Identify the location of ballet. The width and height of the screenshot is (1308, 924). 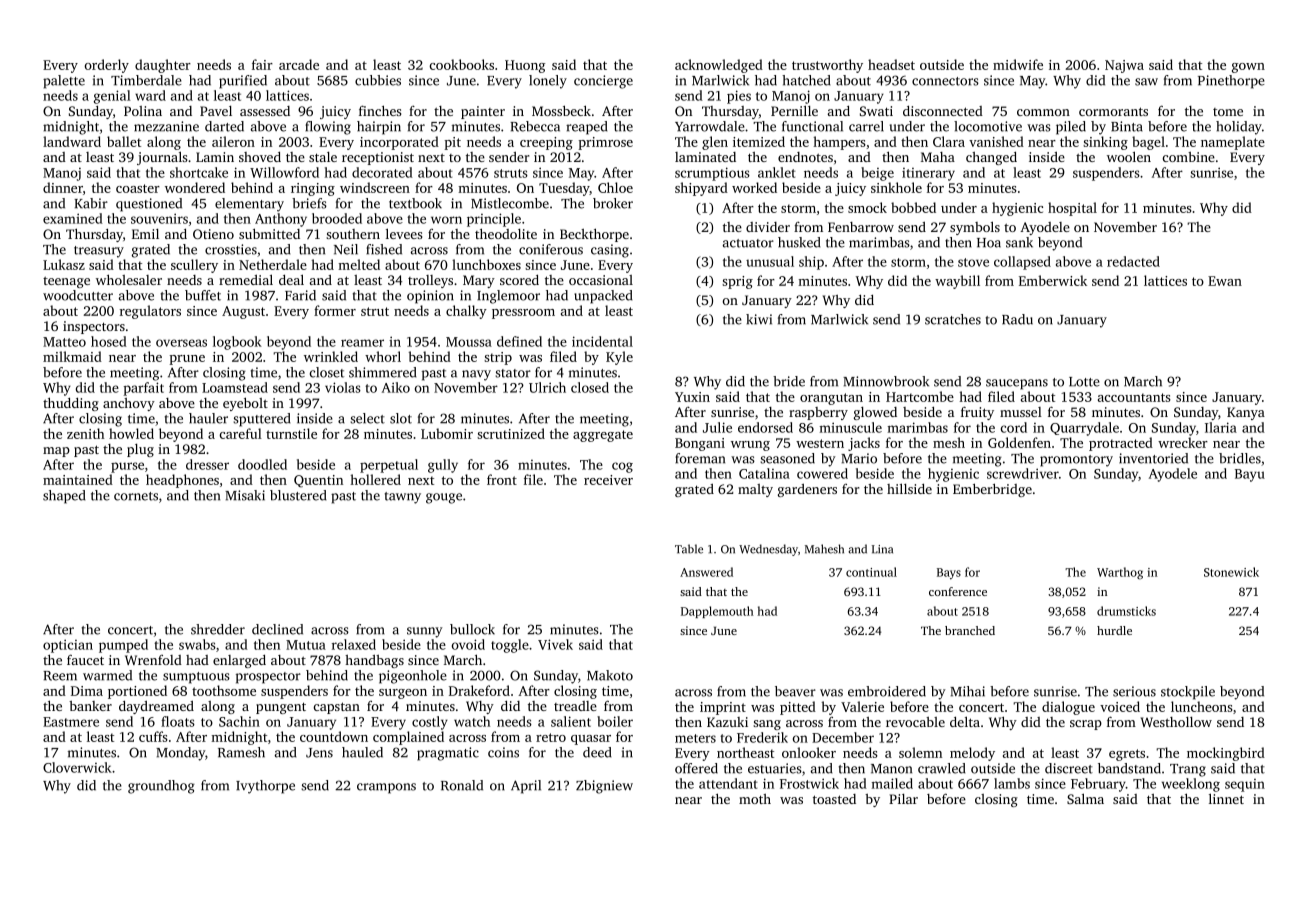
(124, 141).
